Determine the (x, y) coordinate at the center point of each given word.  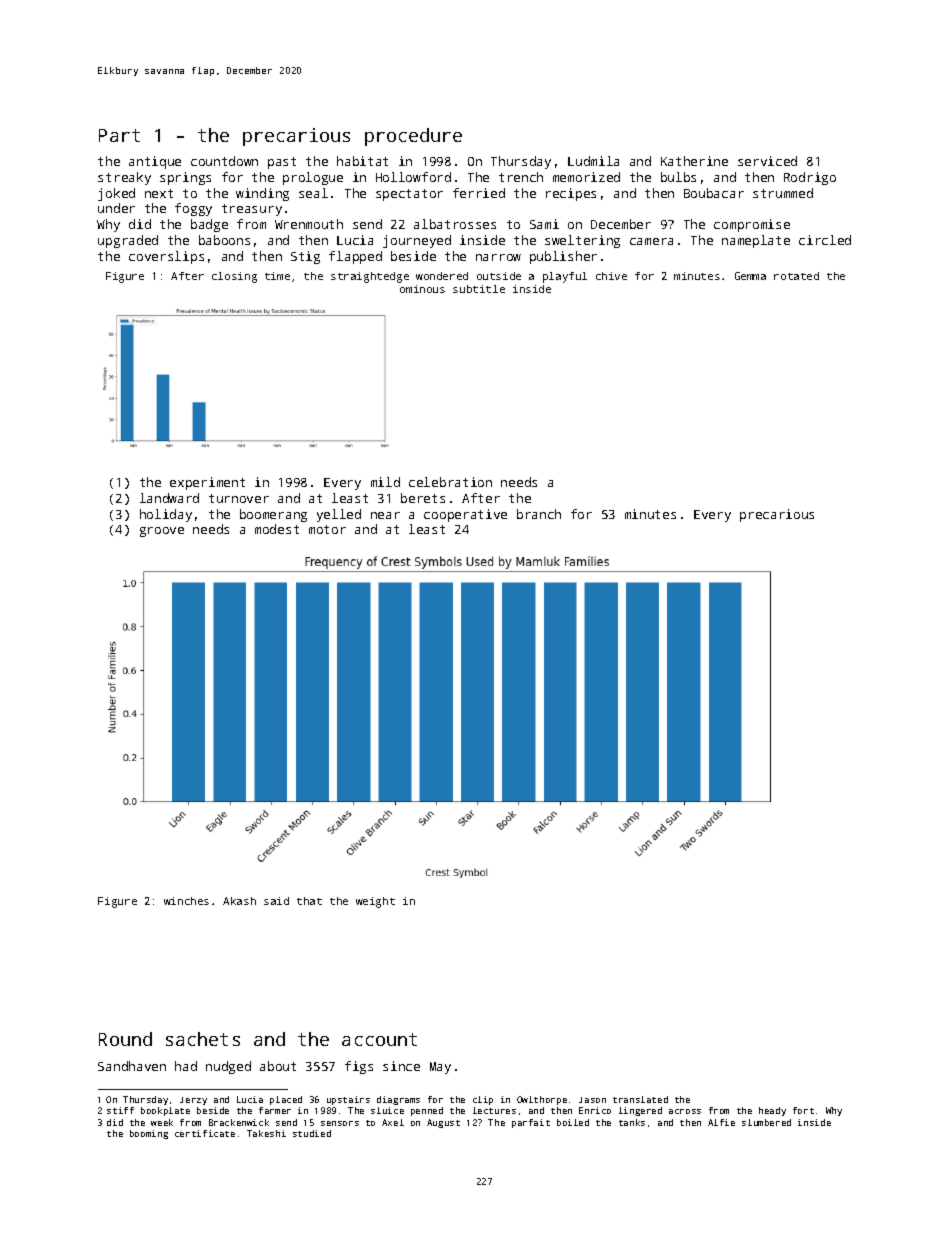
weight (375, 902)
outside (499, 276)
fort (803, 1110)
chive (611, 276)
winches (186, 901)
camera (651, 241)
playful (565, 277)
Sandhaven (132, 1066)
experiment (207, 483)
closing (234, 277)
